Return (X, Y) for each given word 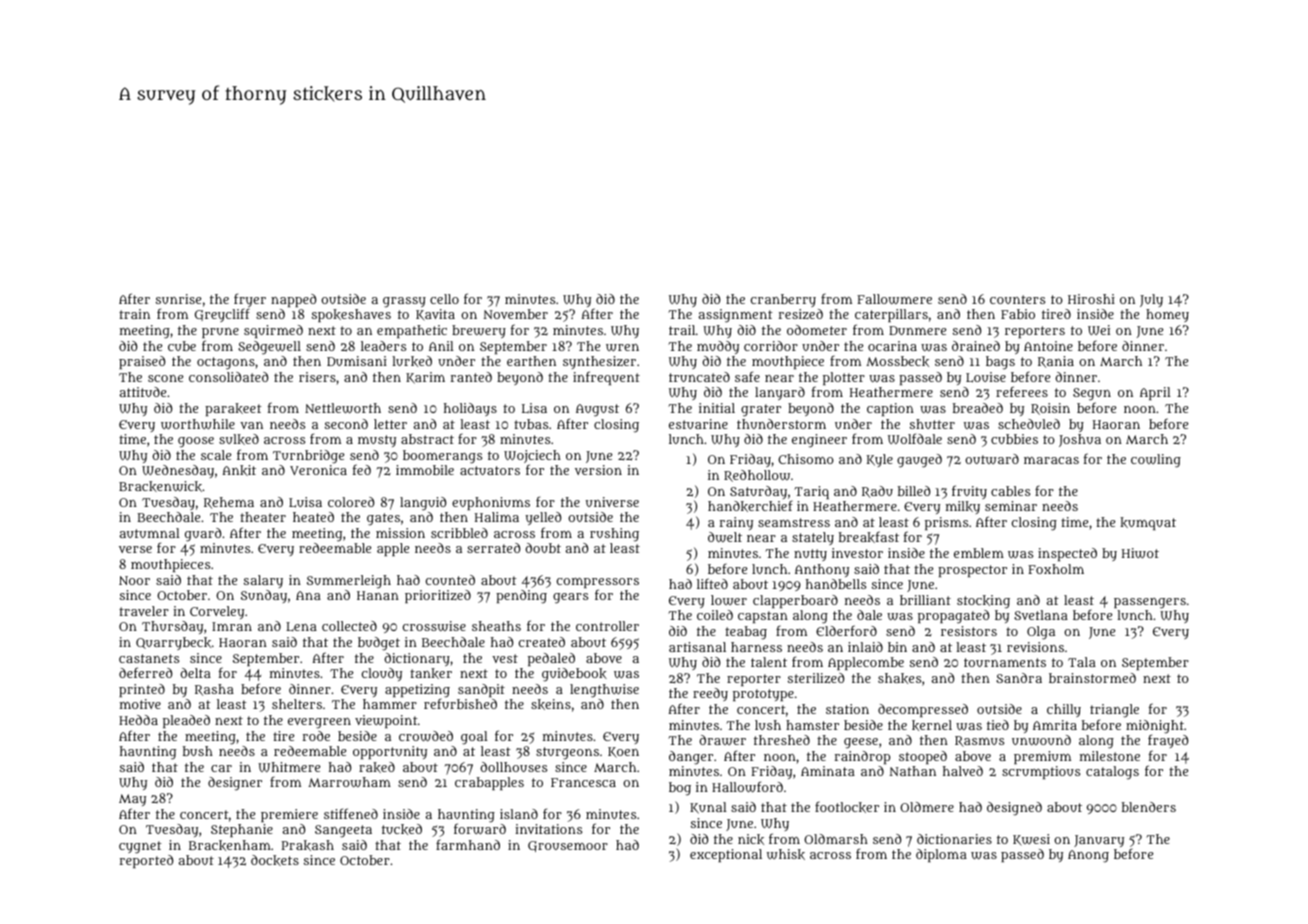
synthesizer (599, 362)
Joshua (1080, 440)
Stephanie (242, 830)
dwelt (725, 537)
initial (717, 408)
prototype (763, 695)
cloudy (382, 674)
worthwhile (198, 424)
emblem (979, 553)
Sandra (1019, 678)
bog (680, 789)
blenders (1149, 807)
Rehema (229, 503)
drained (976, 346)
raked (377, 767)
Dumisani (357, 361)
